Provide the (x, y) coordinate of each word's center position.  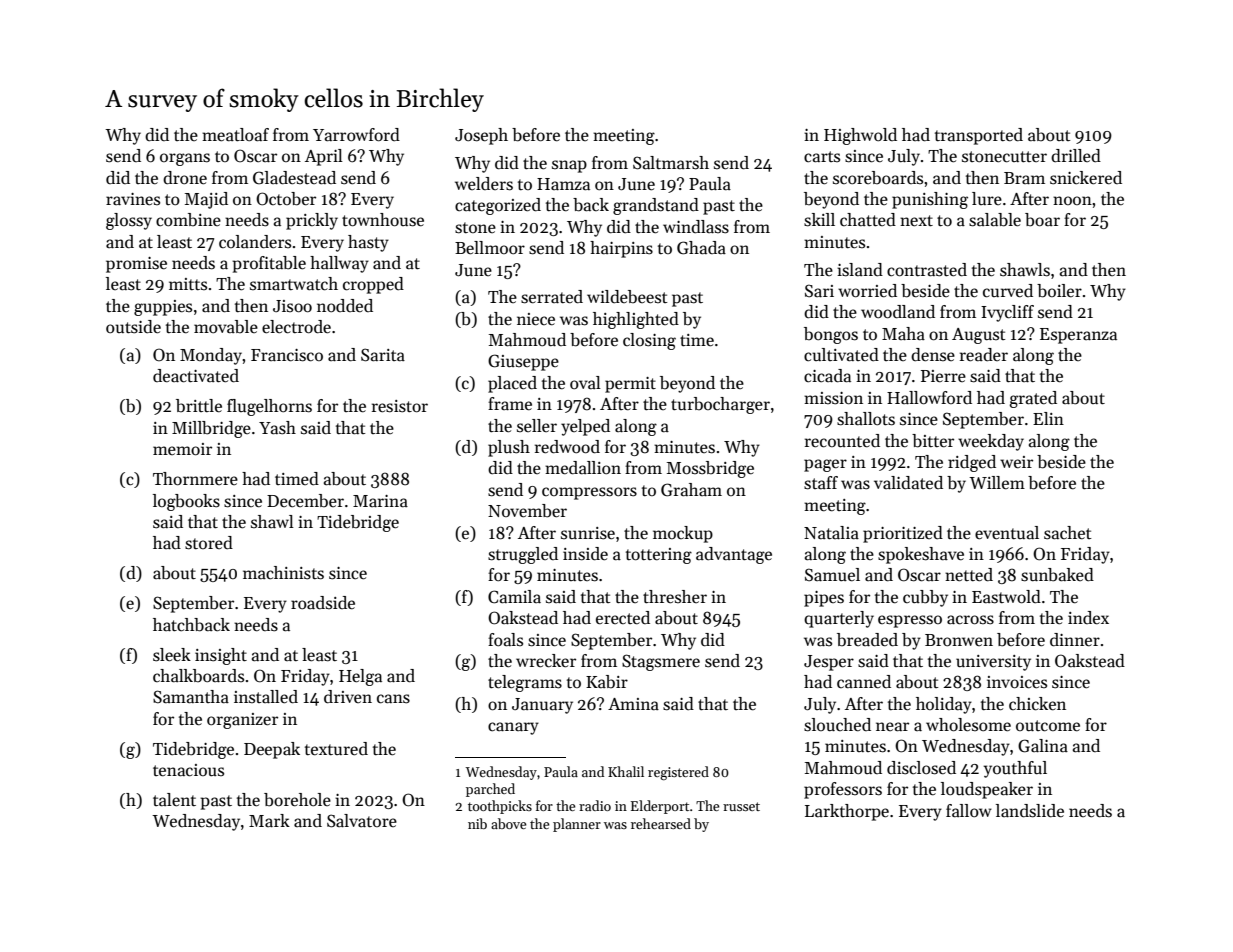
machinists (283, 573)
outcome (1048, 726)
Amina (633, 704)
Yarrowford (356, 135)
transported (979, 136)
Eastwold (1006, 597)
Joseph (481, 136)
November (527, 511)
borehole (297, 800)
